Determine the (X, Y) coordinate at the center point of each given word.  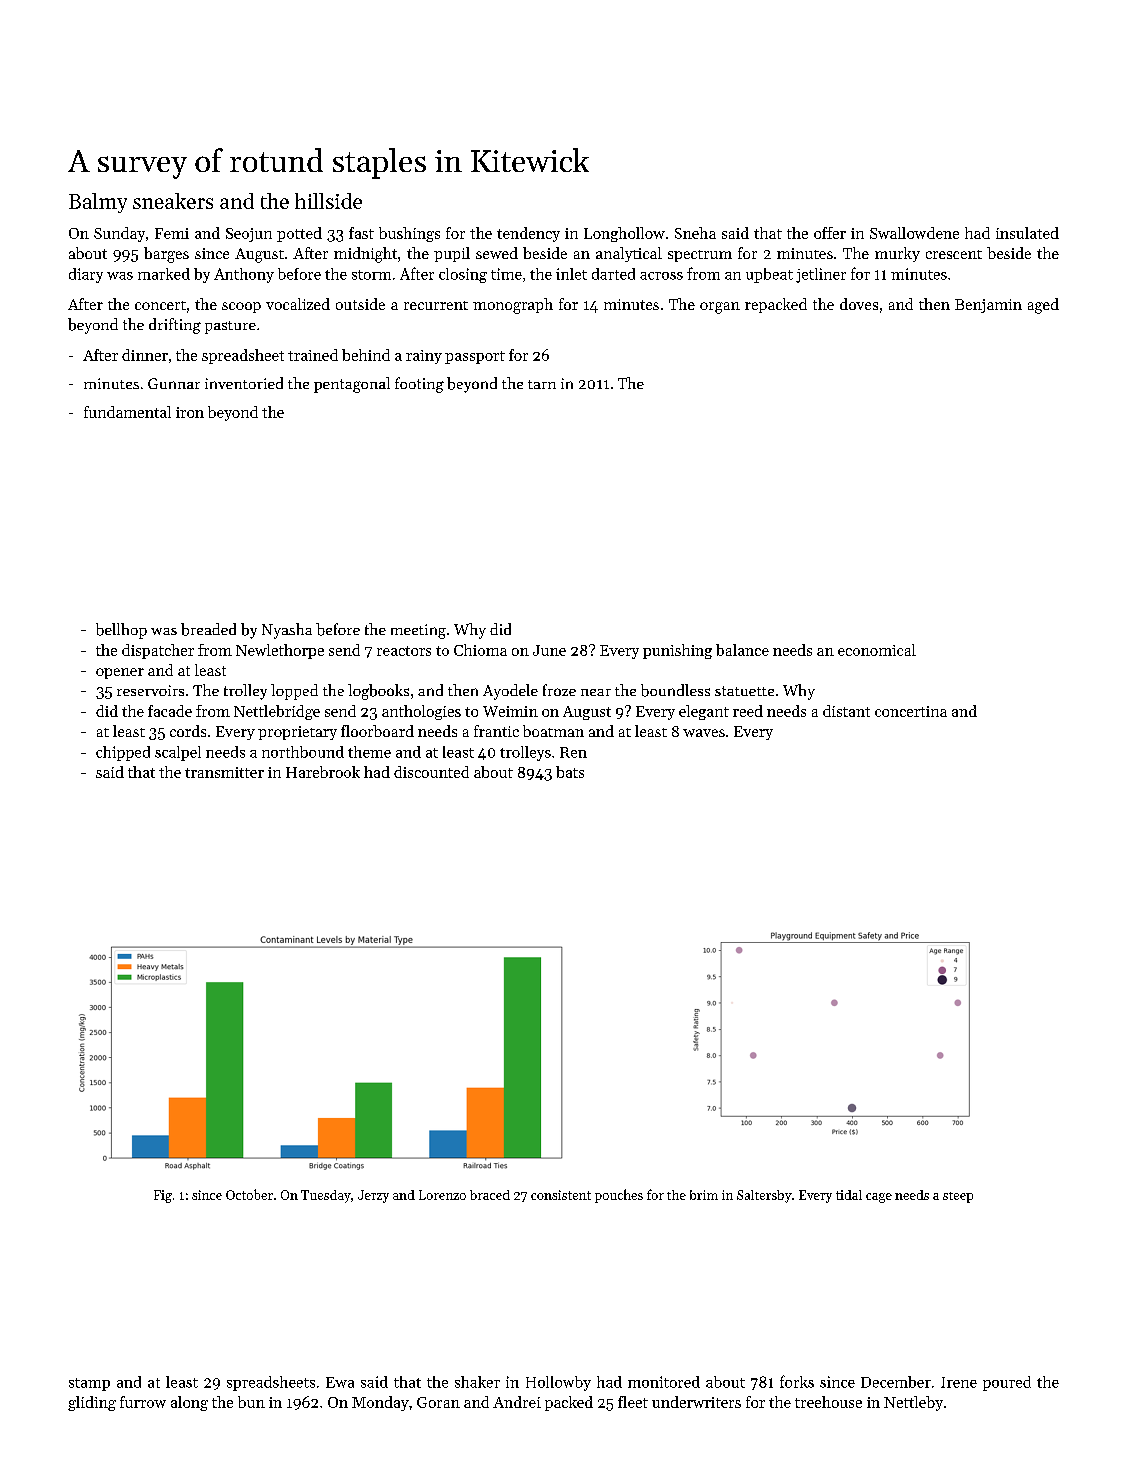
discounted (431, 772)
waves (704, 733)
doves (859, 304)
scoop (241, 307)
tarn (542, 384)
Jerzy (373, 1196)
